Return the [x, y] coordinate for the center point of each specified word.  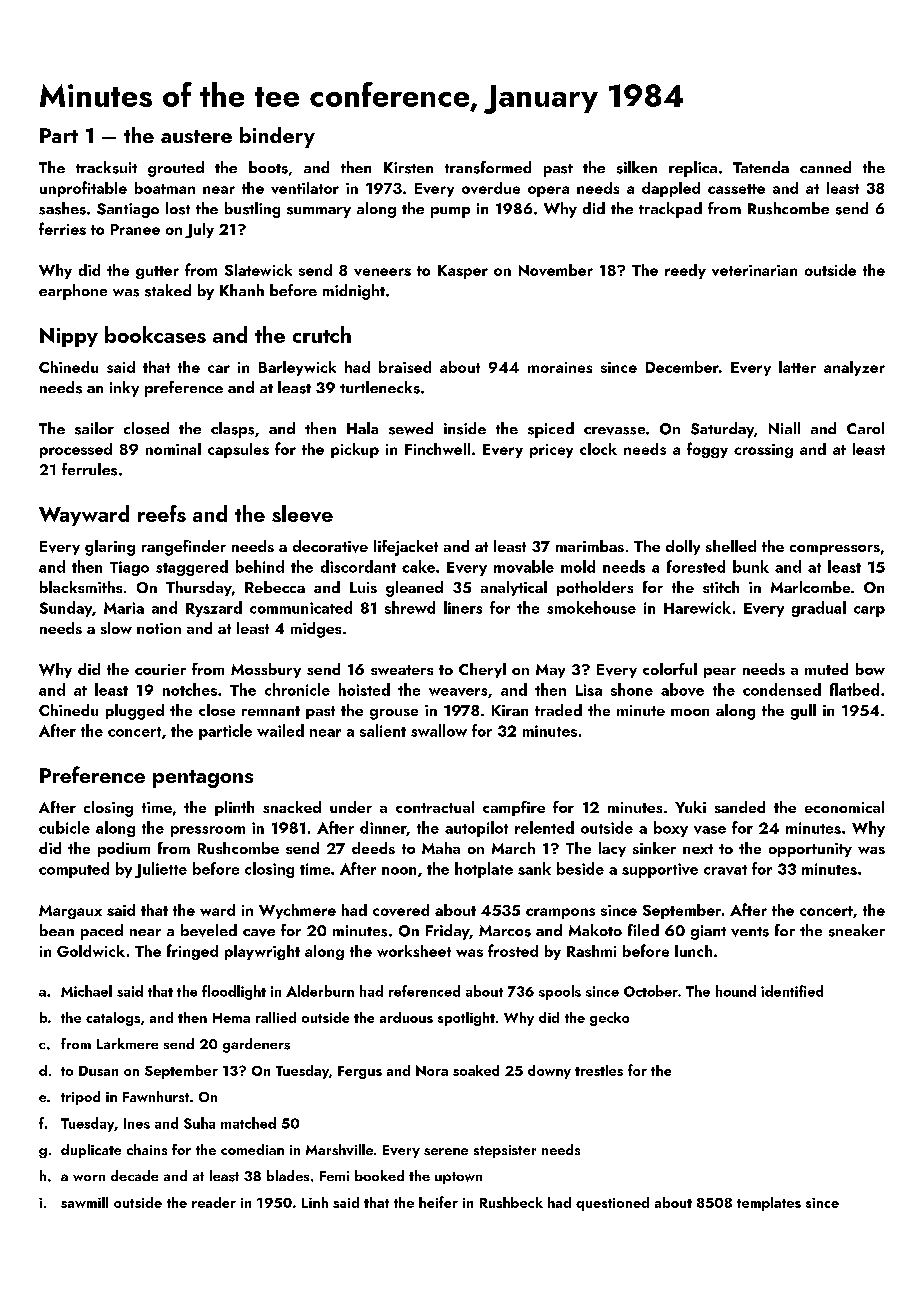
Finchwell [437, 449]
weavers [458, 692]
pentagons [203, 779]
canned [825, 167]
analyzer [854, 368]
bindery [277, 137]
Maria [124, 608]
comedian [252, 1149]
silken [637, 167]
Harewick [697, 607]
